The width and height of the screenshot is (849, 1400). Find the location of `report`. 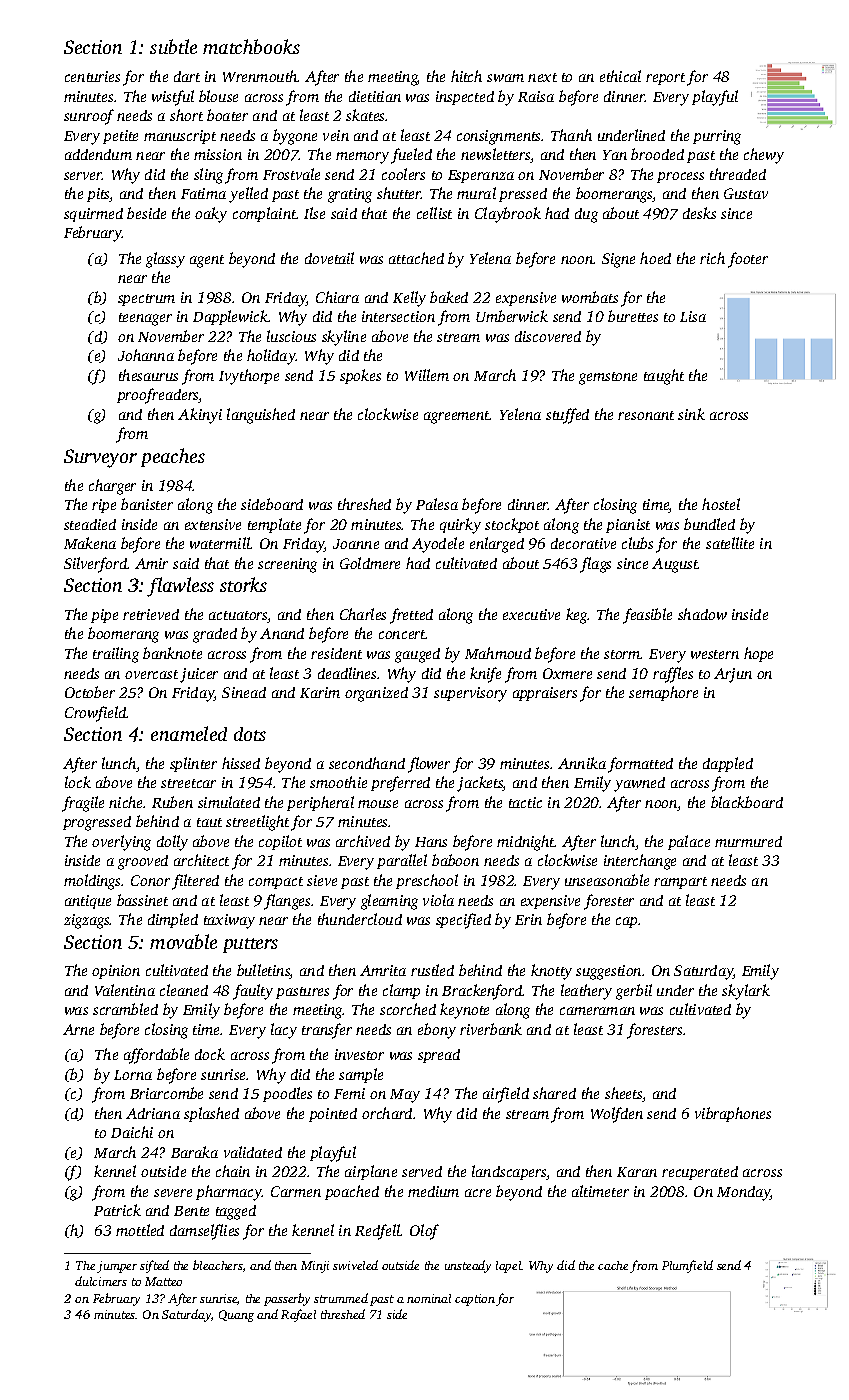

report is located at coordinates (665, 79).
